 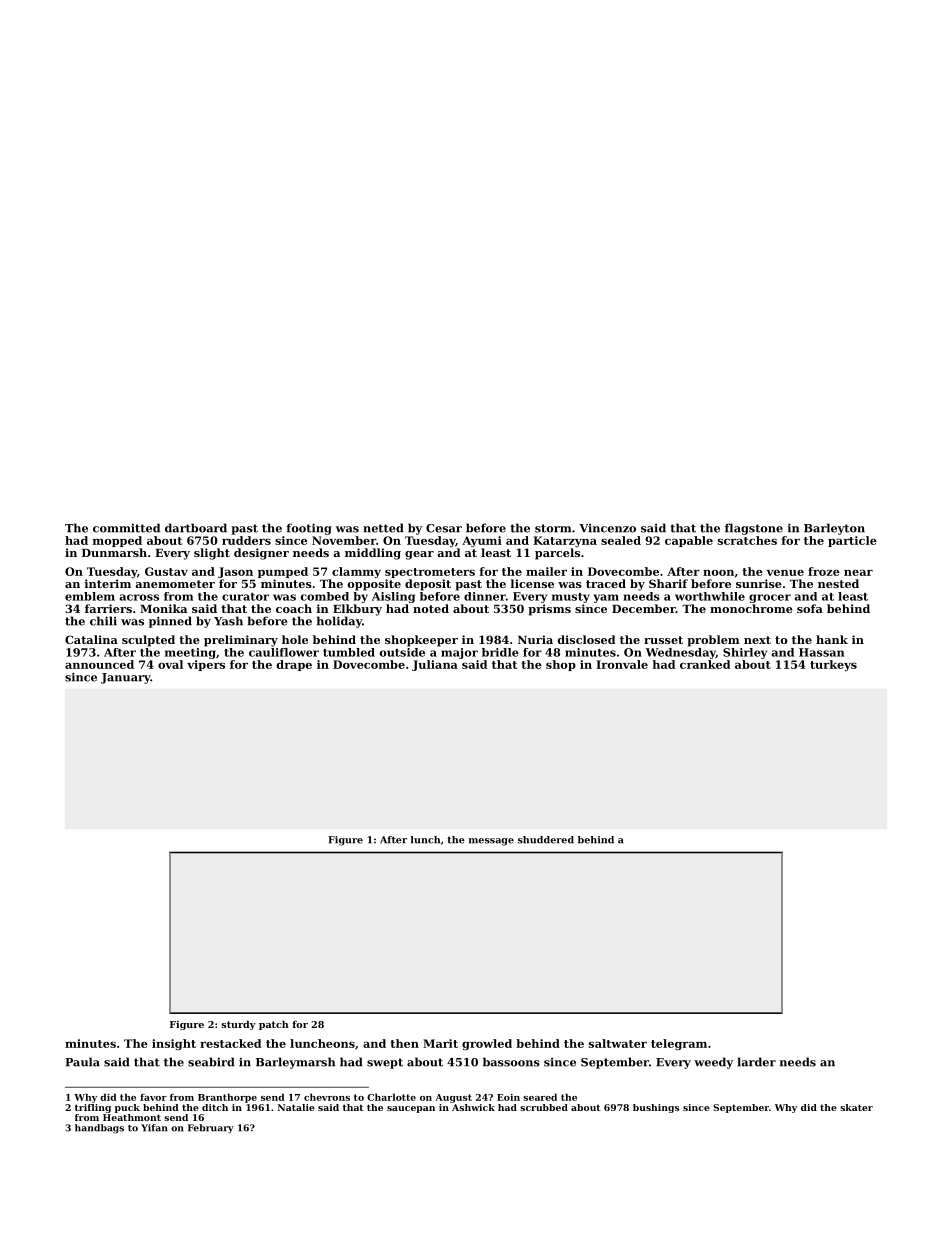 I want to click on message, so click(x=491, y=842).
